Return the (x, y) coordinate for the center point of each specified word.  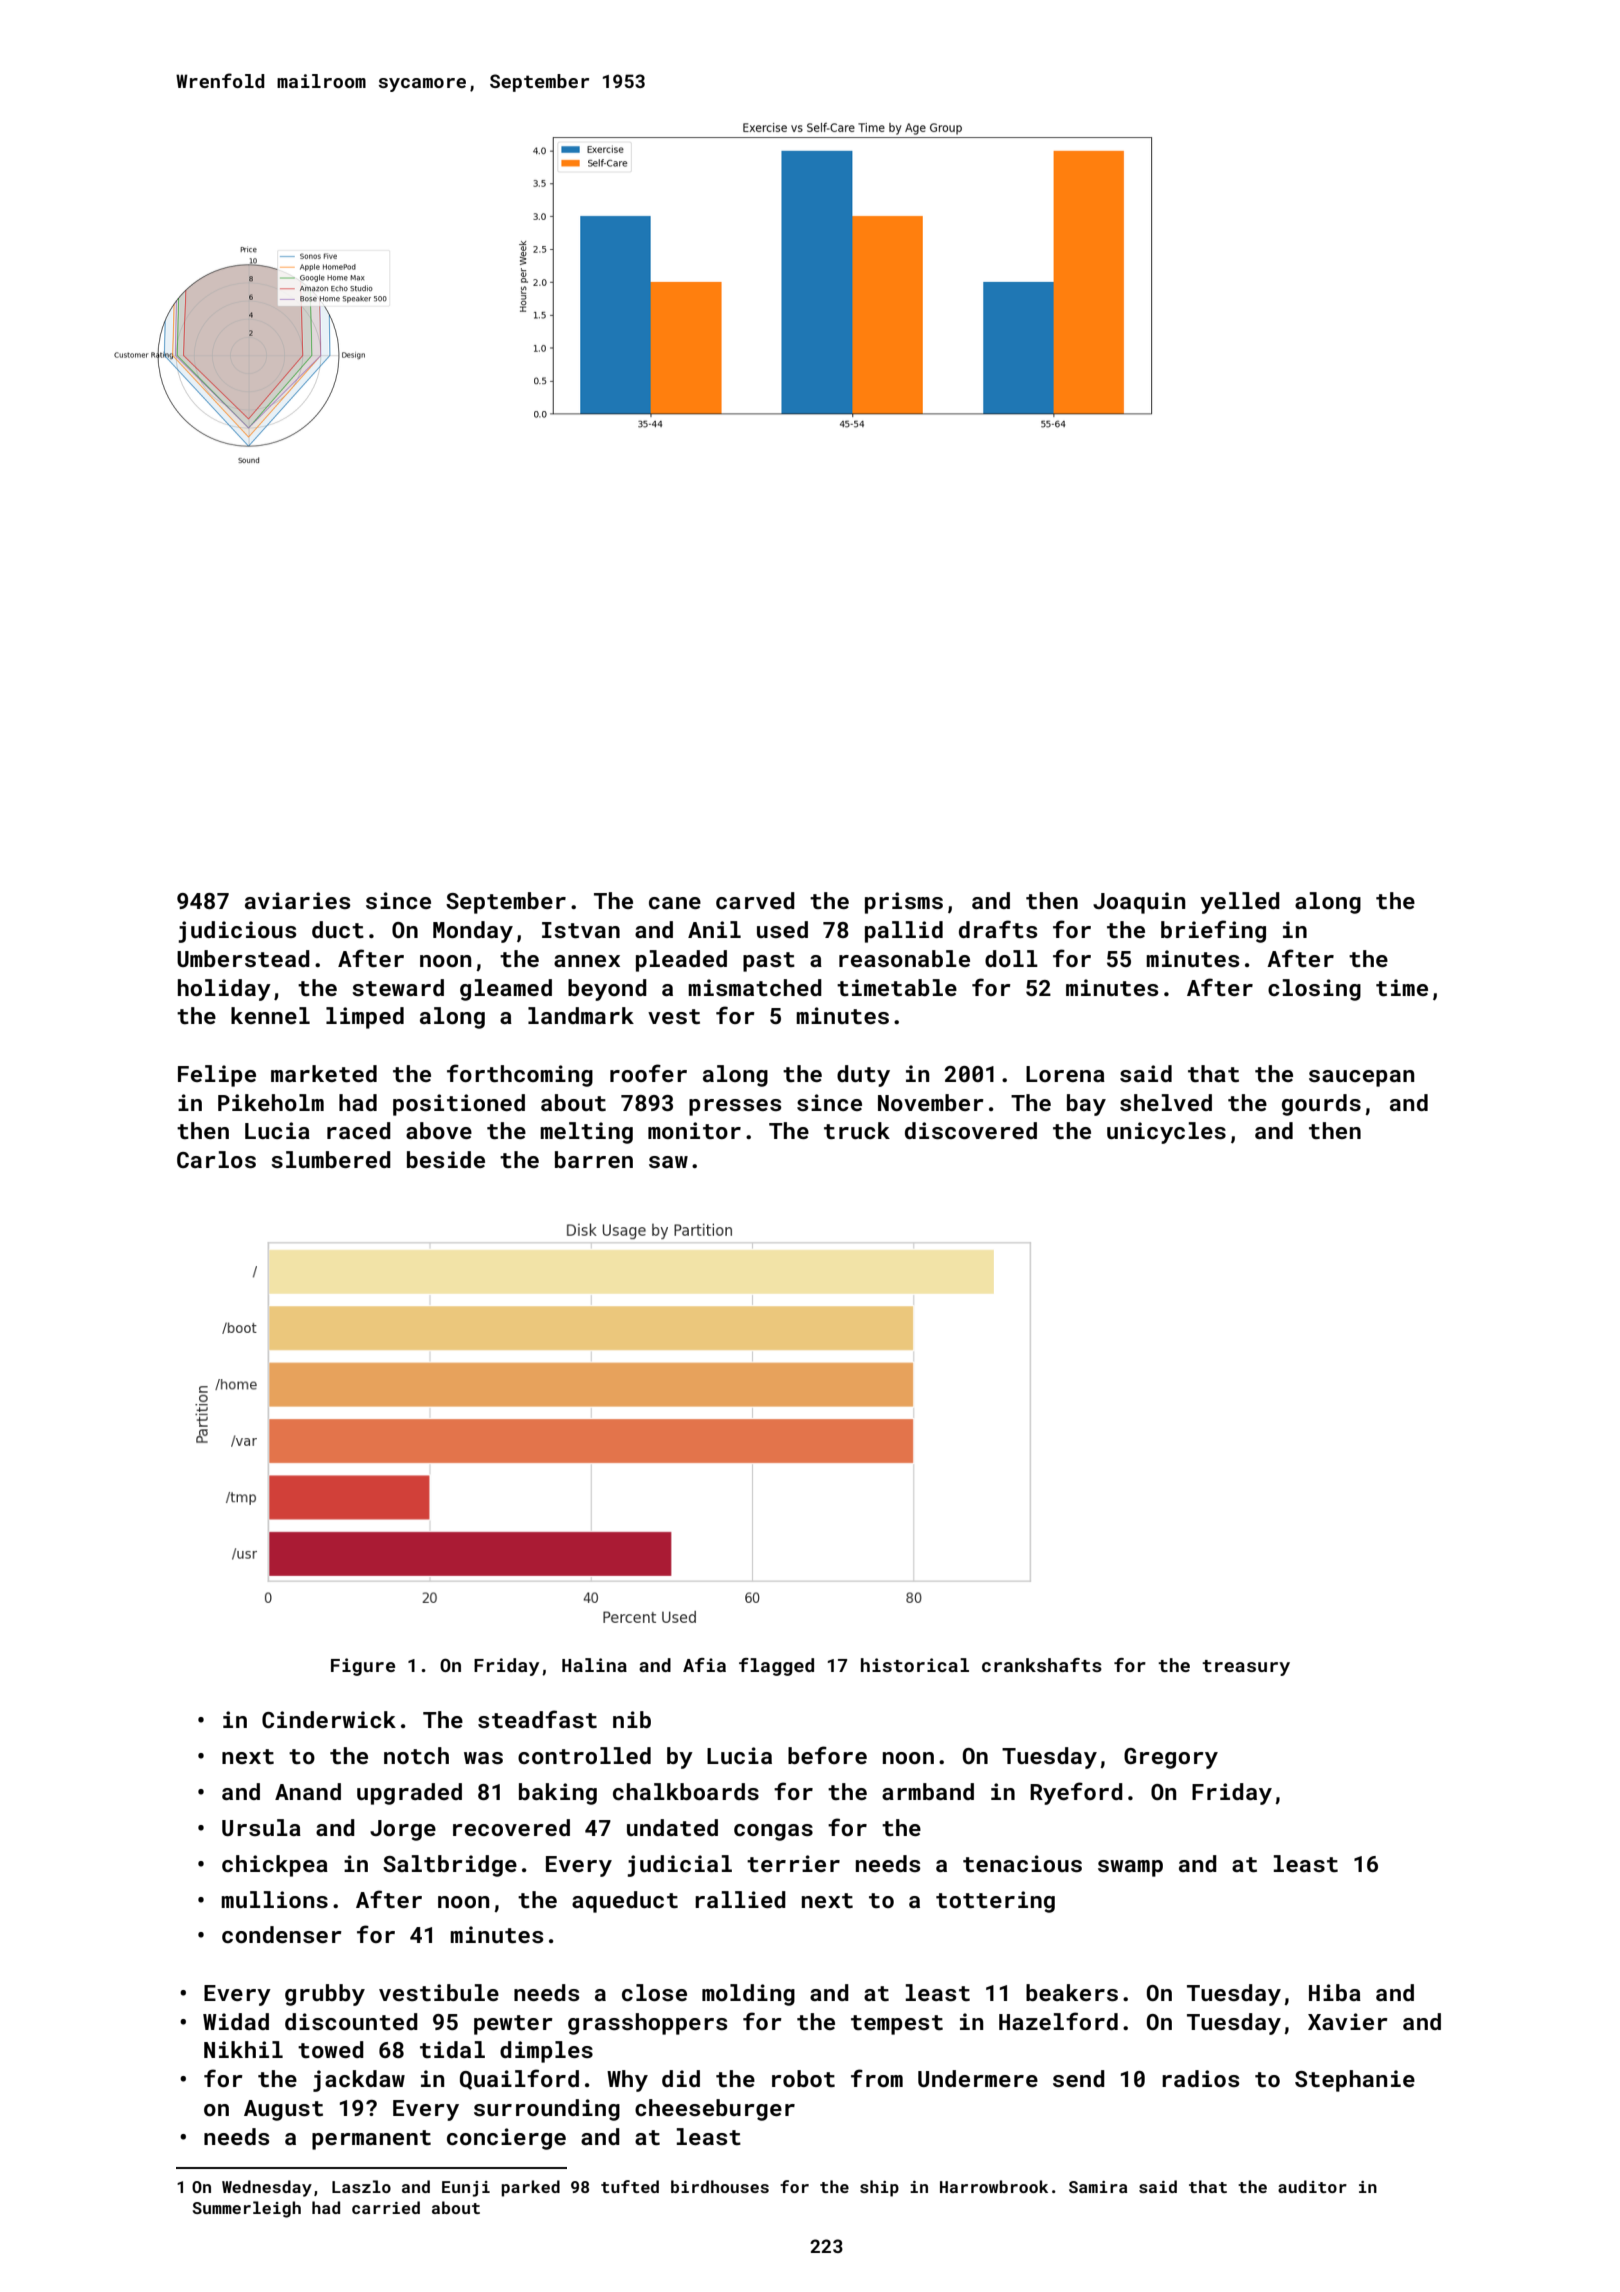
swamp (1130, 1868)
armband (928, 1791)
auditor (1312, 2186)
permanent (371, 2140)
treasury (1246, 1668)
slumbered (331, 1159)
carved (755, 900)
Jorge (403, 1830)
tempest (897, 2025)
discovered (971, 1130)
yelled (1240, 903)
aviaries (297, 900)
